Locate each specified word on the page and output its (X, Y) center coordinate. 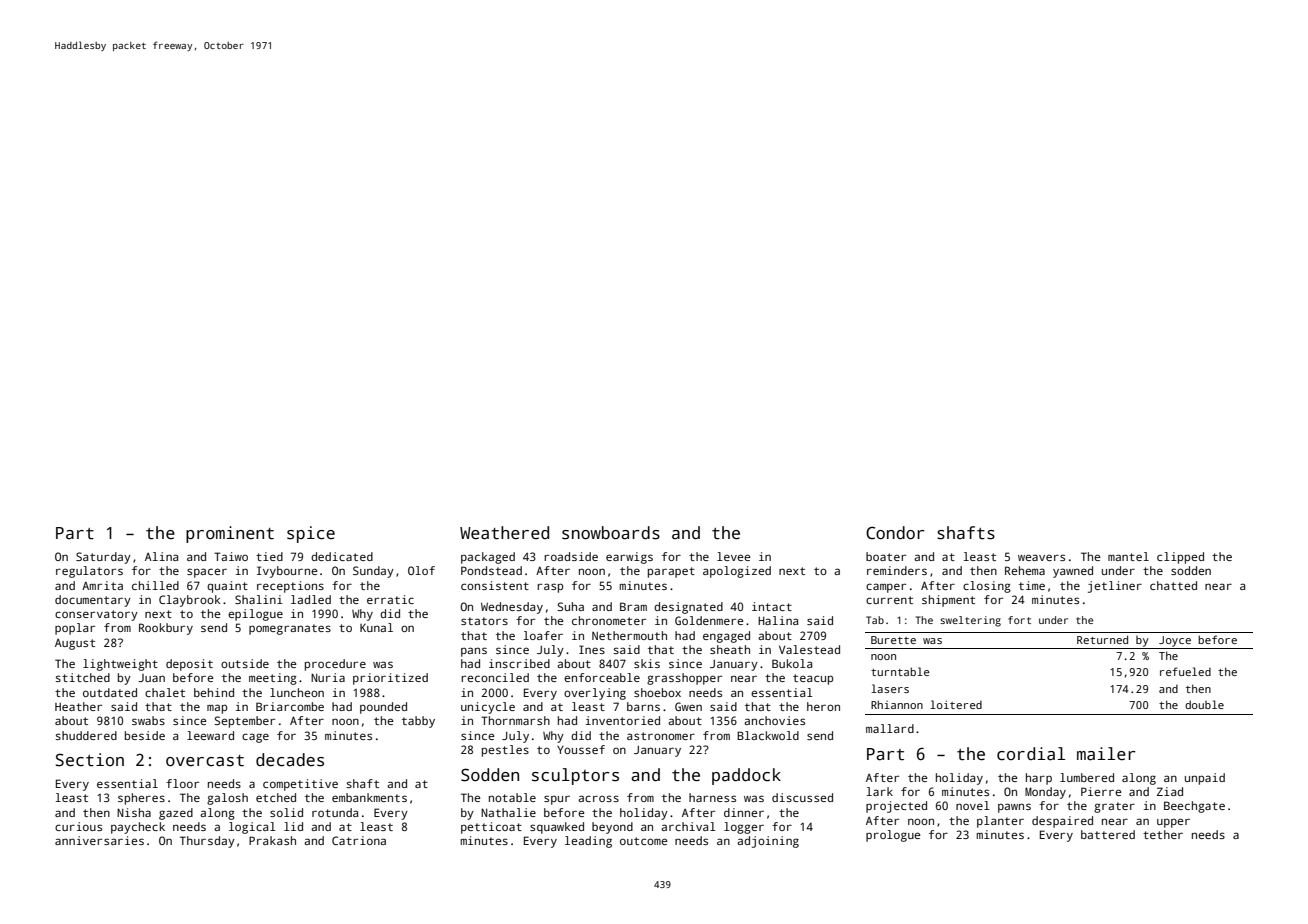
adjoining (768, 842)
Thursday (207, 842)
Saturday (103, 558)
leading (588, 842)
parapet (671, 572)
